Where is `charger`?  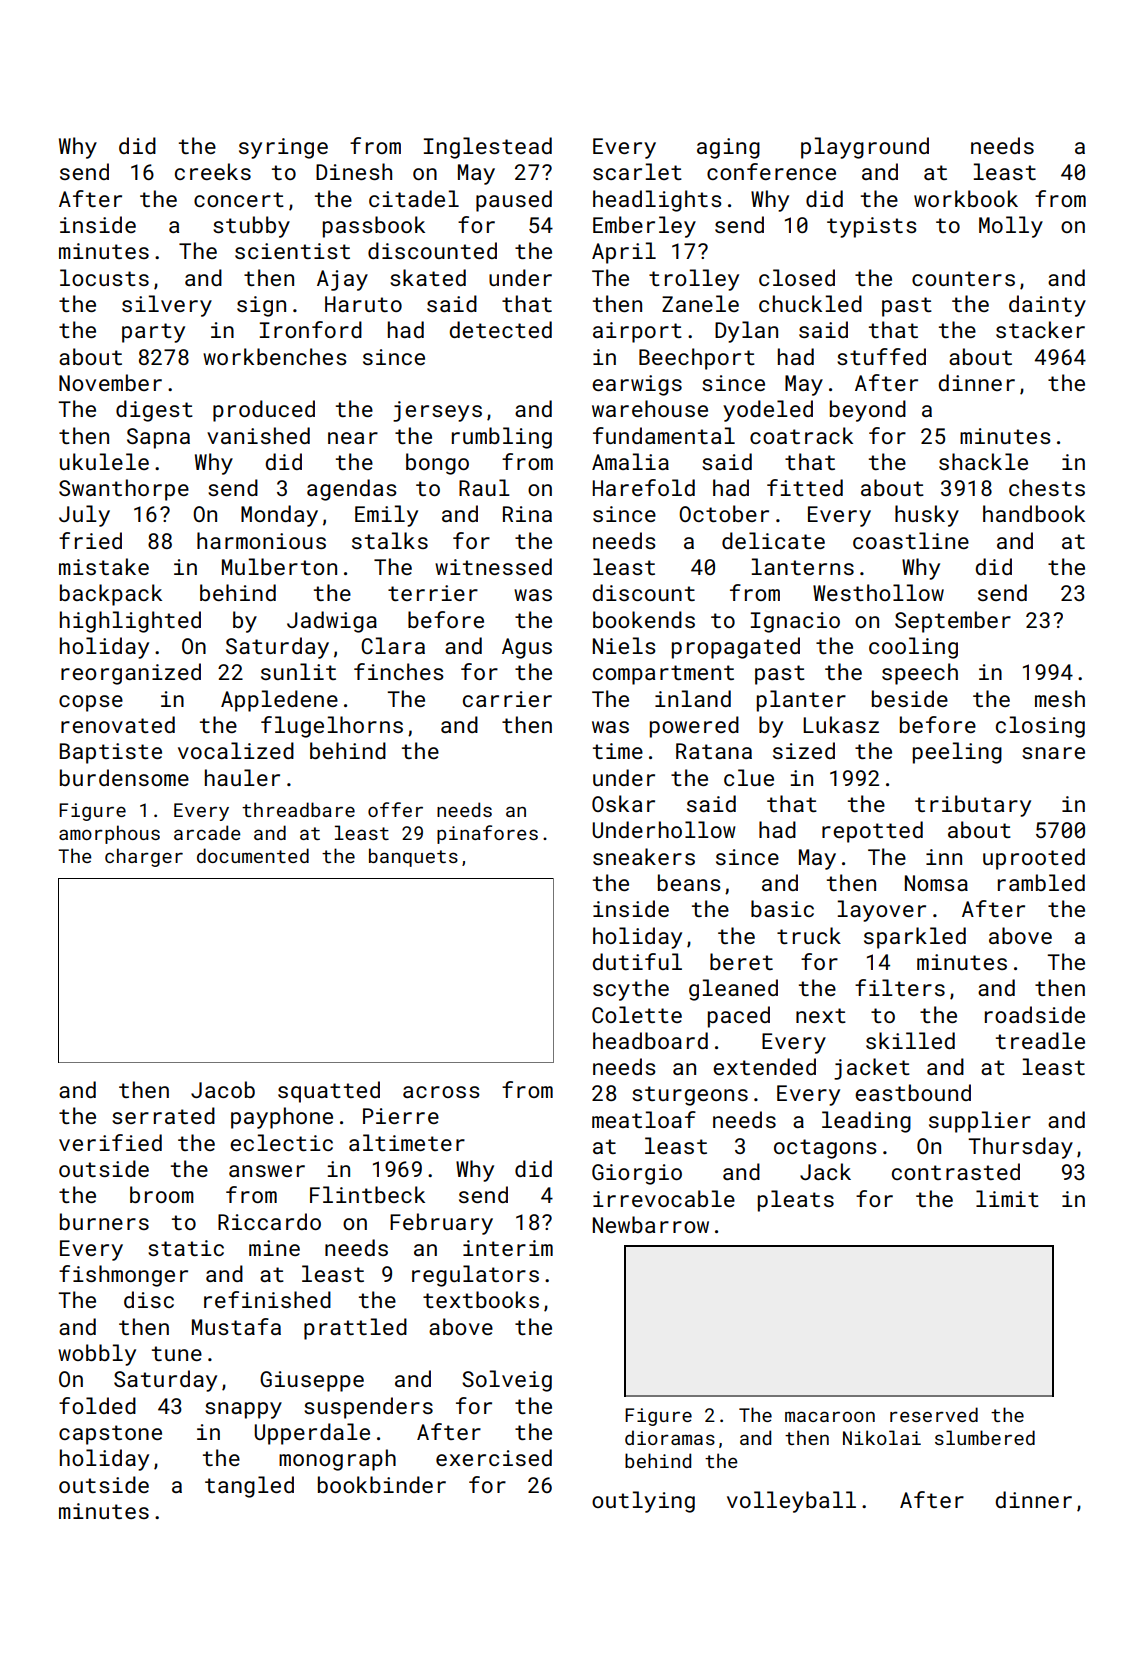 charger is located at coordinates (144, 857).
